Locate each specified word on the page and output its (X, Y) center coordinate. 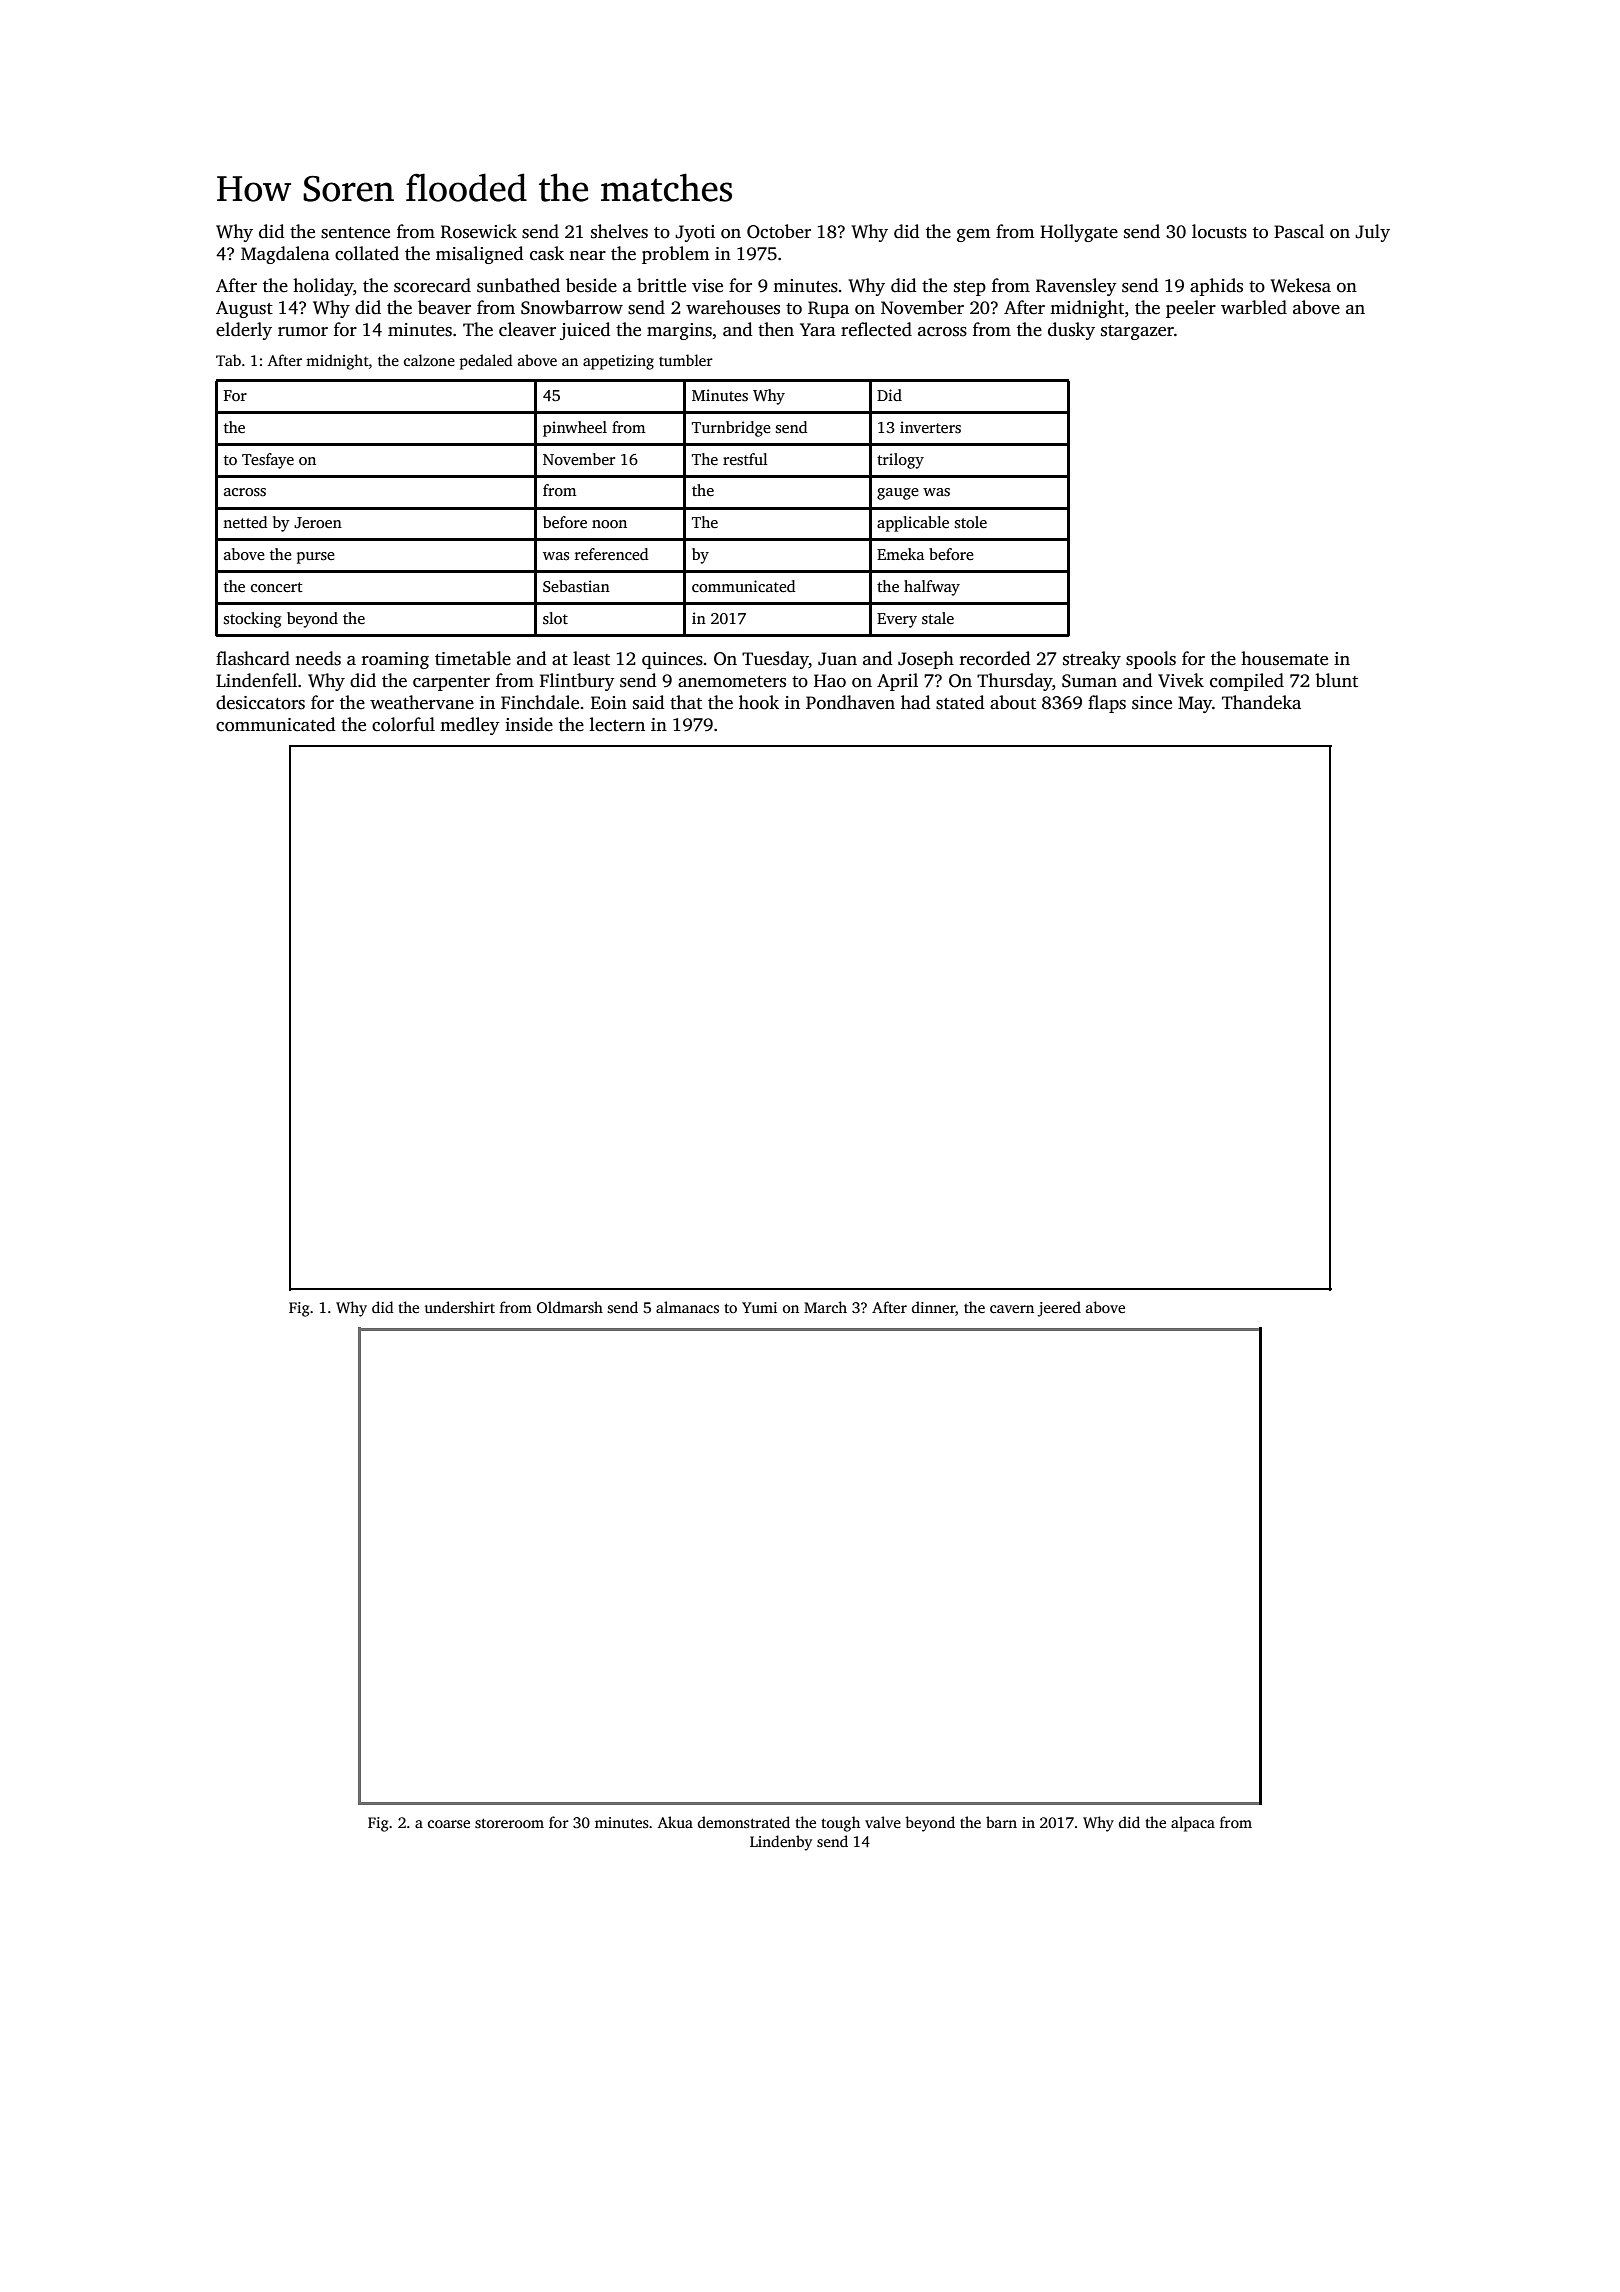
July (1372, 233)
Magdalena (285, 255)
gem (974, 235)
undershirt (460, 1307)
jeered (1059, 1309)
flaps (1107, 704)
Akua (675, 1822)
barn (1001, 1822)
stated (960, 702)
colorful (403, 724)
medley (470, 726)
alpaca (1193, 1824)
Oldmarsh (570, 1307)
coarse (449, 1824)
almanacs (687, 1307)
